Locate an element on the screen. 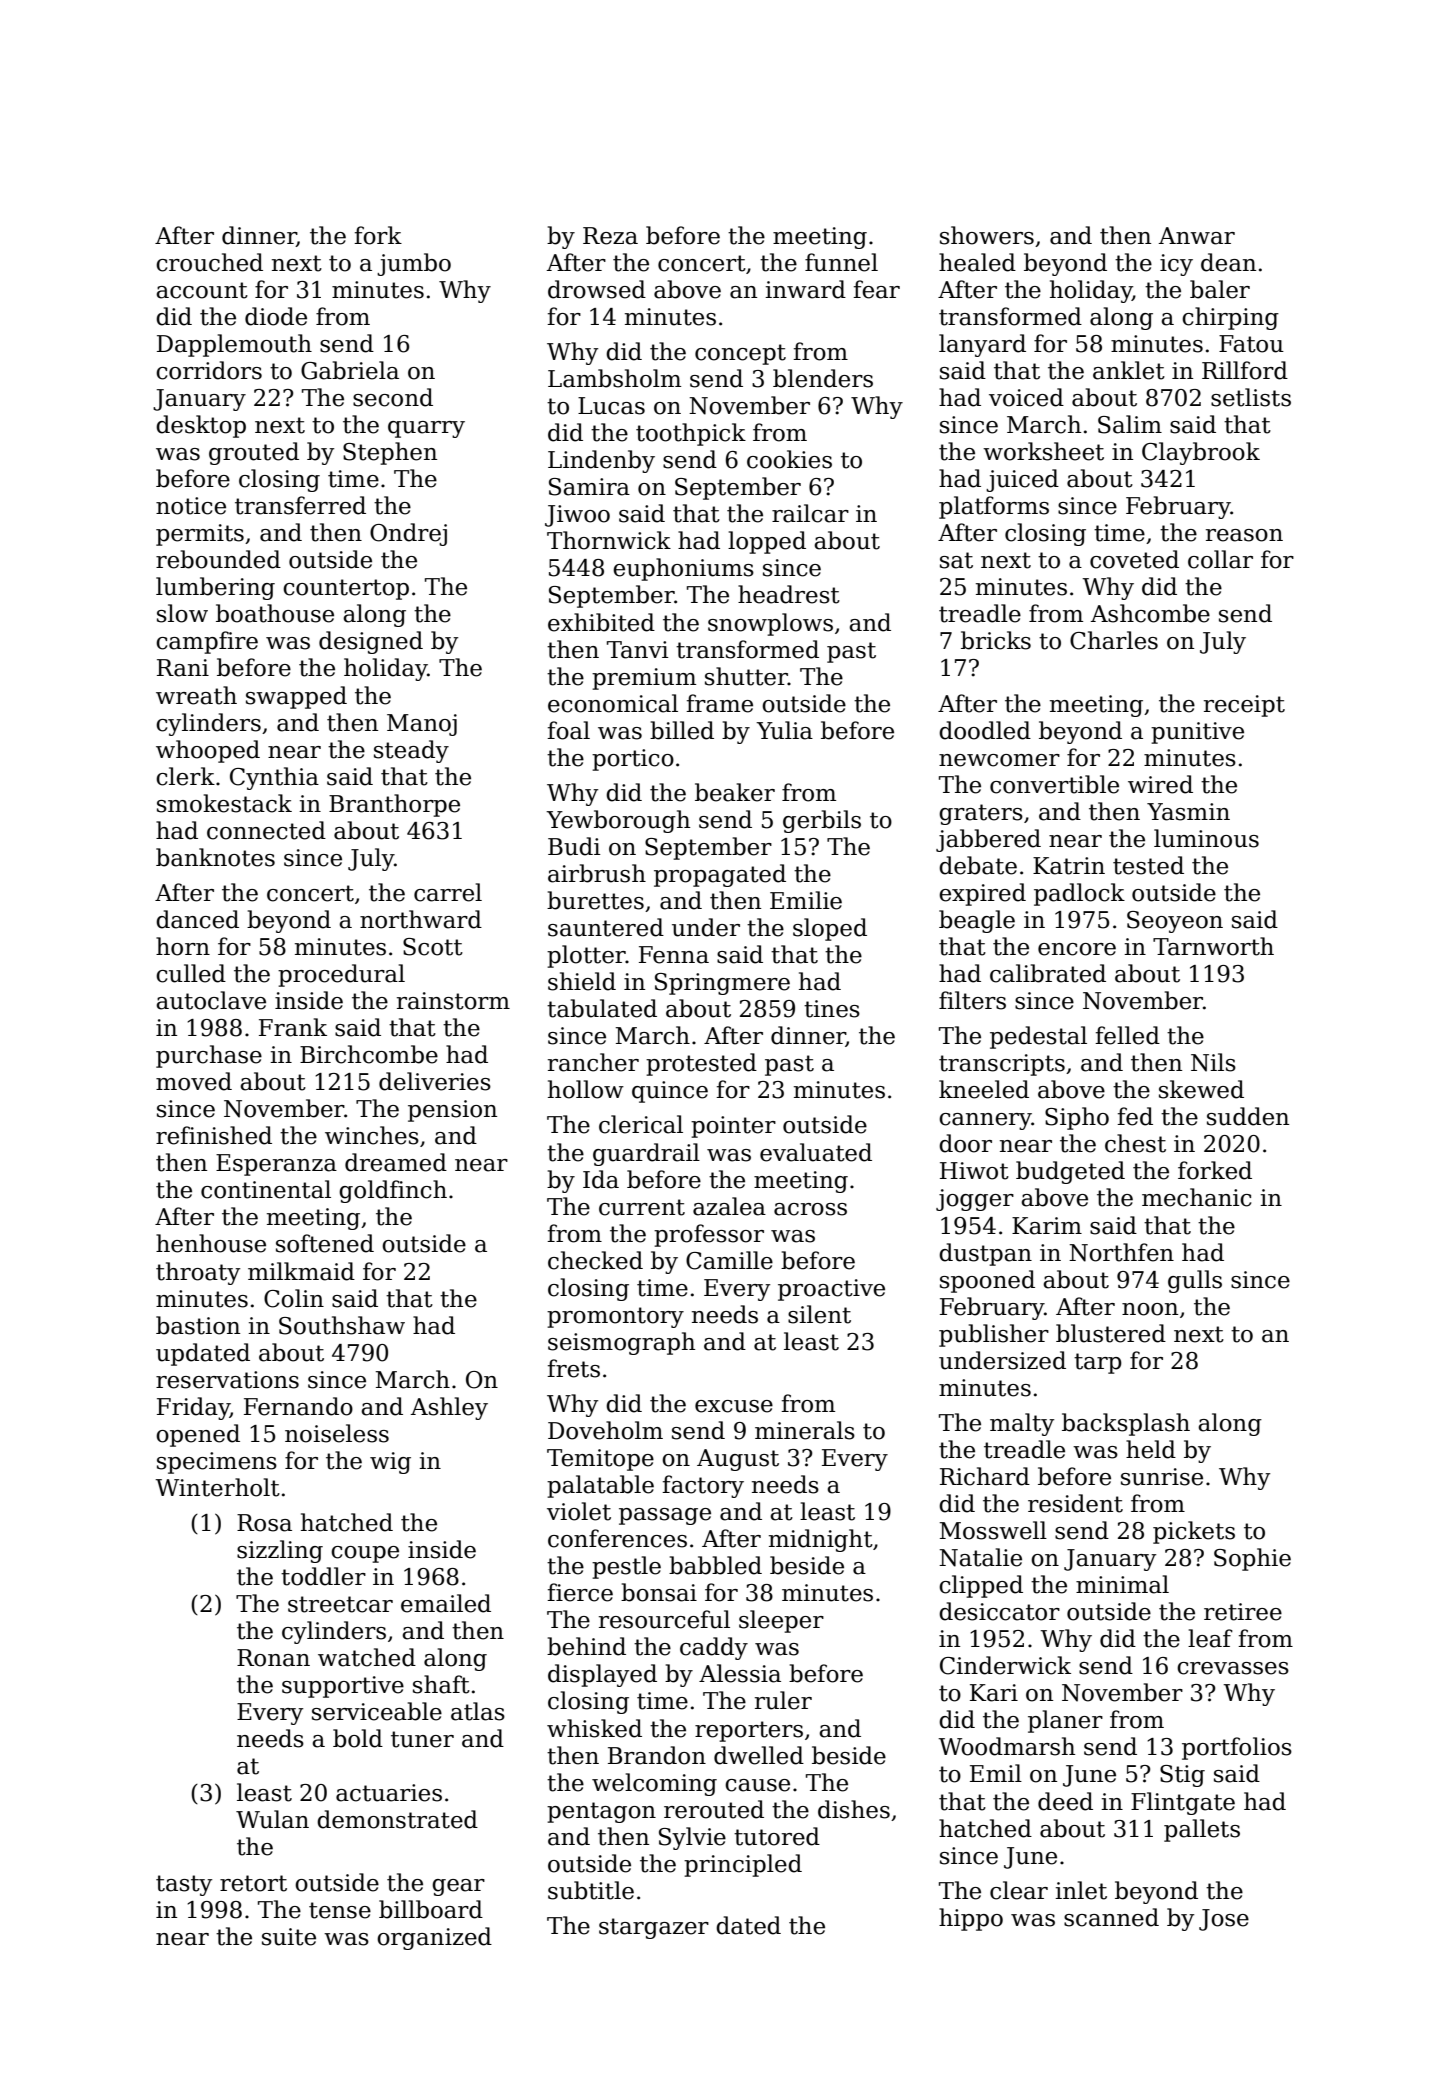 Image resolution: width=1450 pixels, height=2100 pixels. backsplash is located at coordinates (1126, 1424).
